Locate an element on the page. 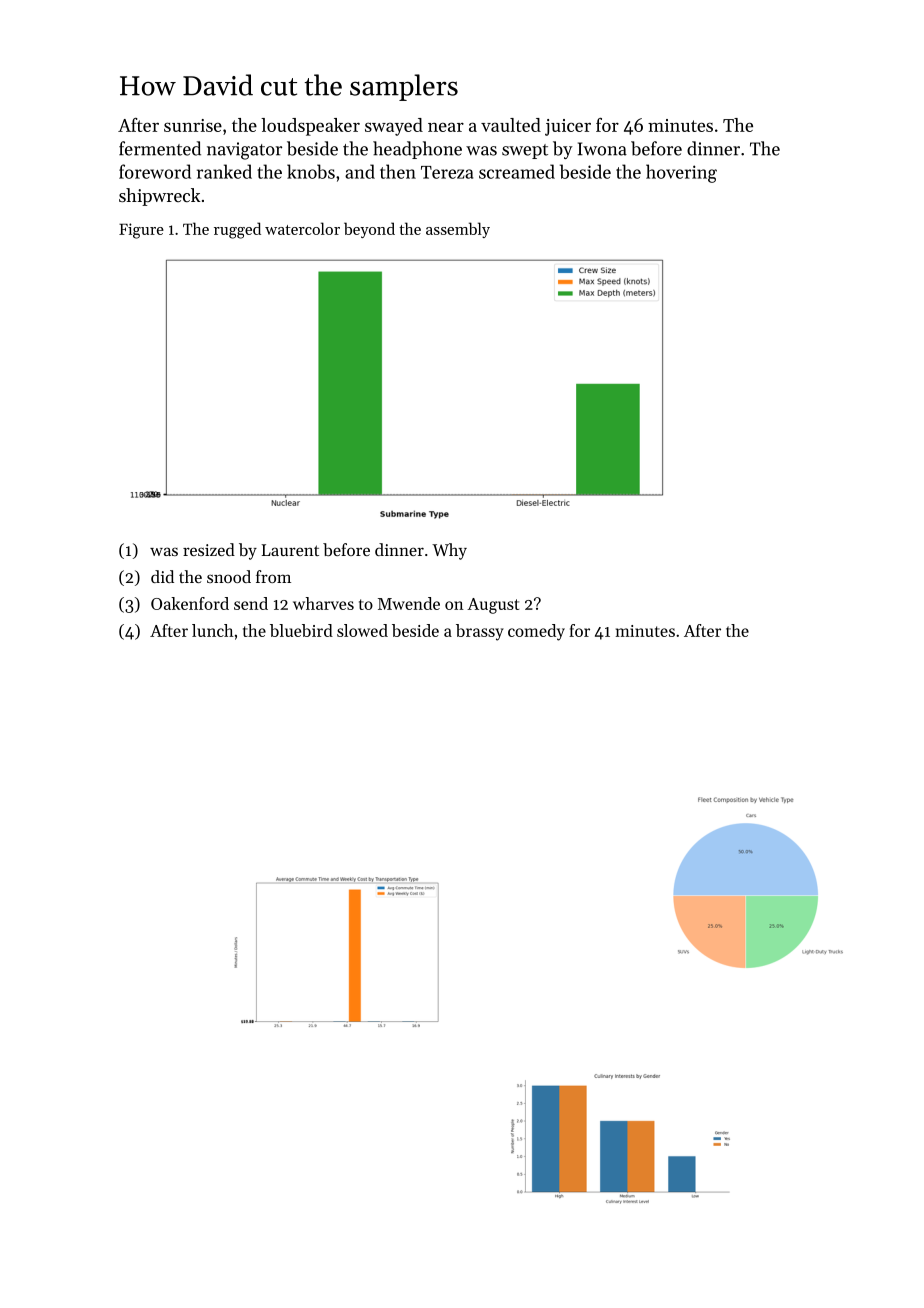 The width and height of the page is (924, 1308). swept is located at coordinates (525, 151).
